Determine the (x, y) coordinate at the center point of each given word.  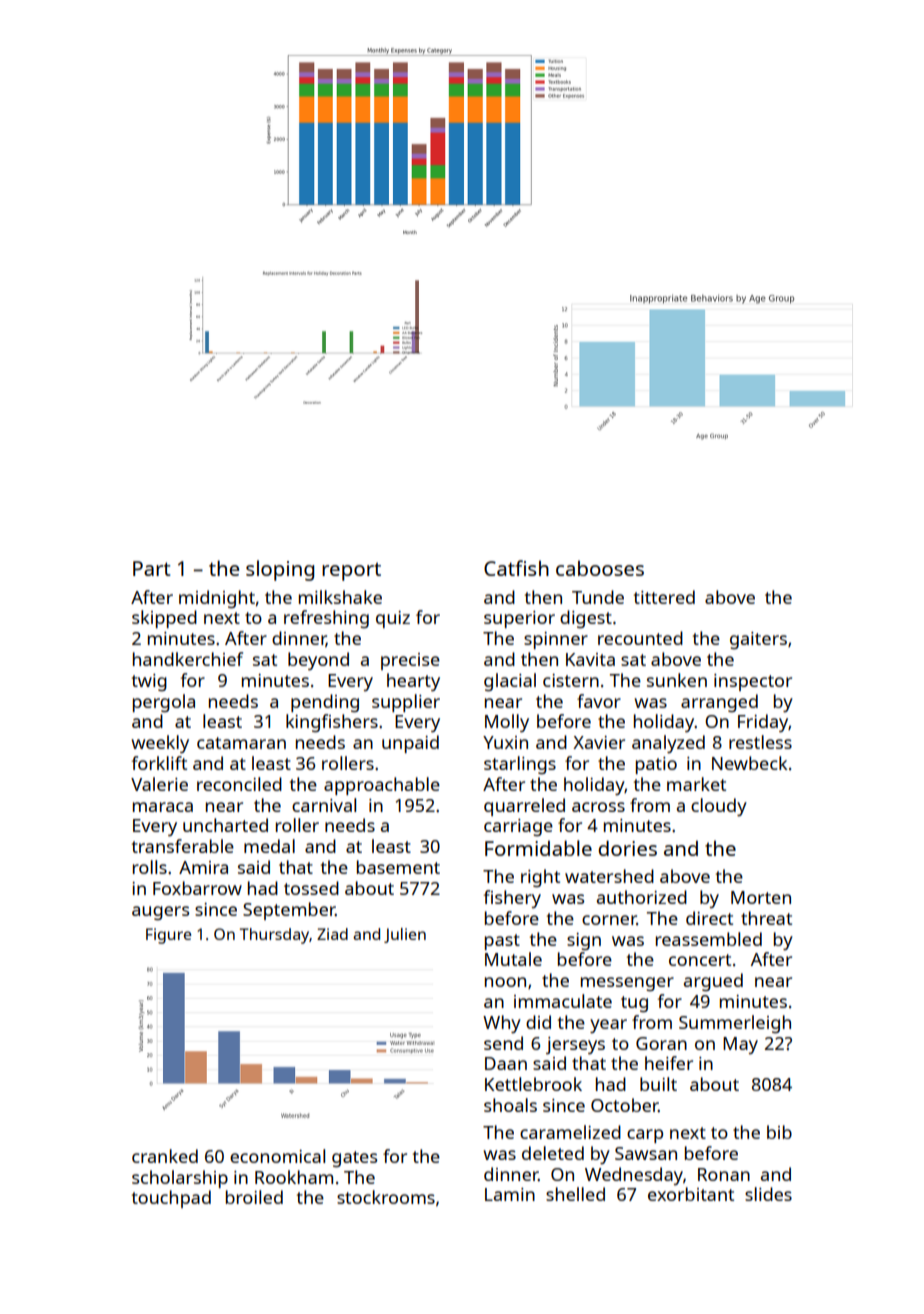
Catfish (516, 568)
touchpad (171, 1199)
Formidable (538, 848)
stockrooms (386, 1197)
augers (160, 913)
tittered (664, 597)
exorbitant (691, 1194)
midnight (217, 599)
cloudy (719, 807)
